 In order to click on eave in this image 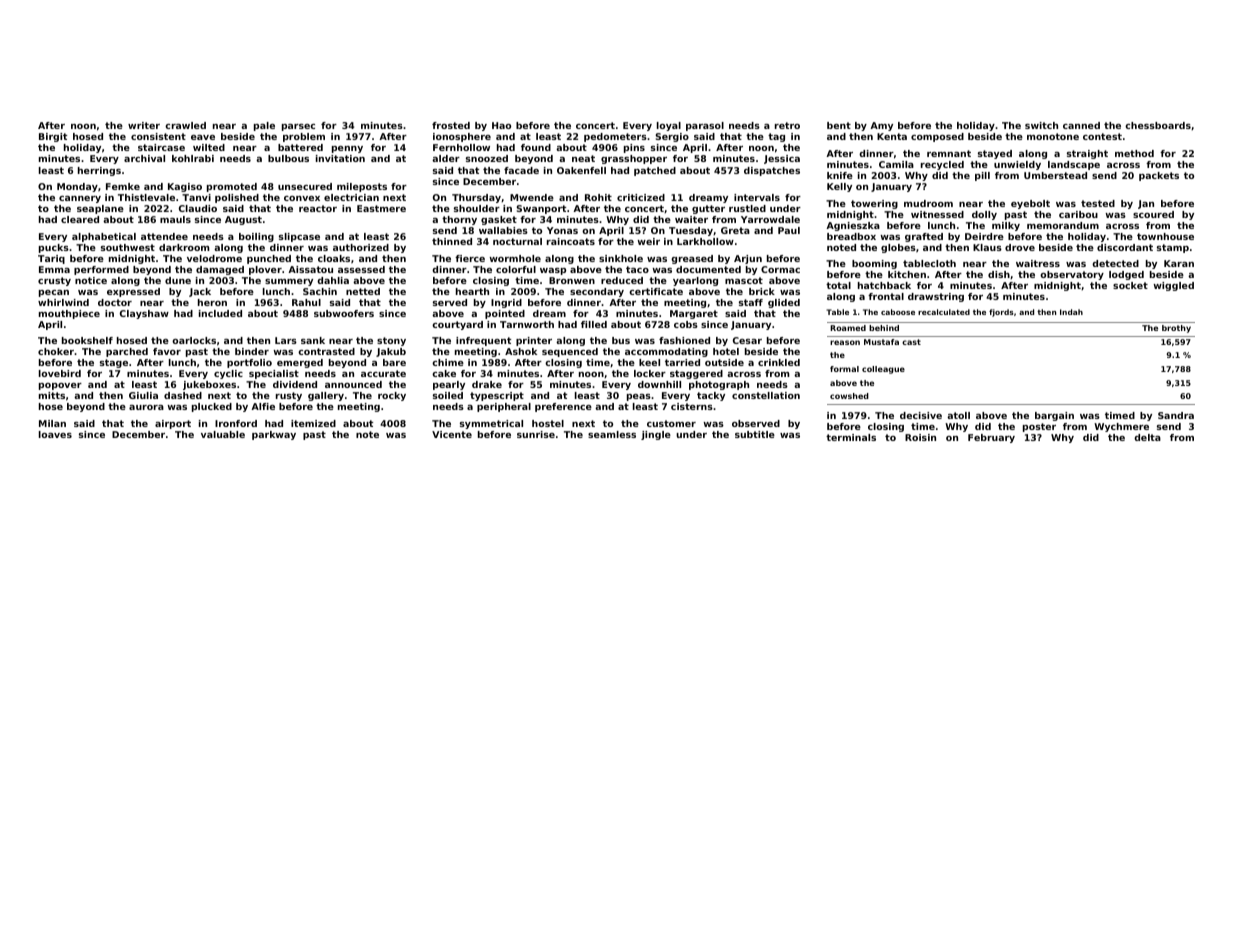, I will do `click(203, 137)`.
